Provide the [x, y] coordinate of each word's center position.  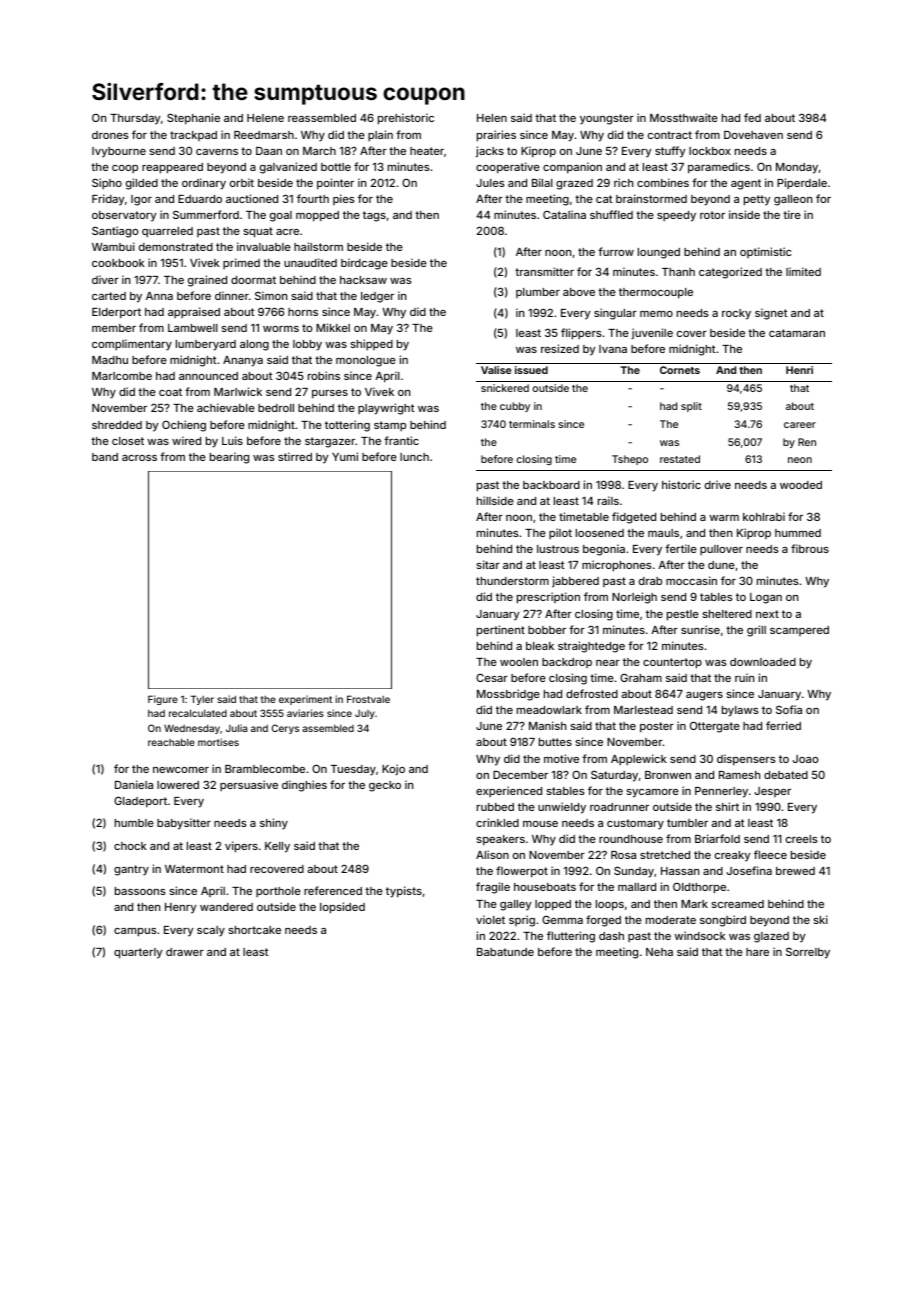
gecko [385, 786]
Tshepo [630, 460]
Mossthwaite [684, 117]
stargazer [330, 442]
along [254, 345]
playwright [386, 409]
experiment [305, 700]
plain [380, 135]
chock [130, 846]
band [105, 457]
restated [680, 459]
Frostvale [368, 699]
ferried [783, 725]
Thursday [135, 119]
